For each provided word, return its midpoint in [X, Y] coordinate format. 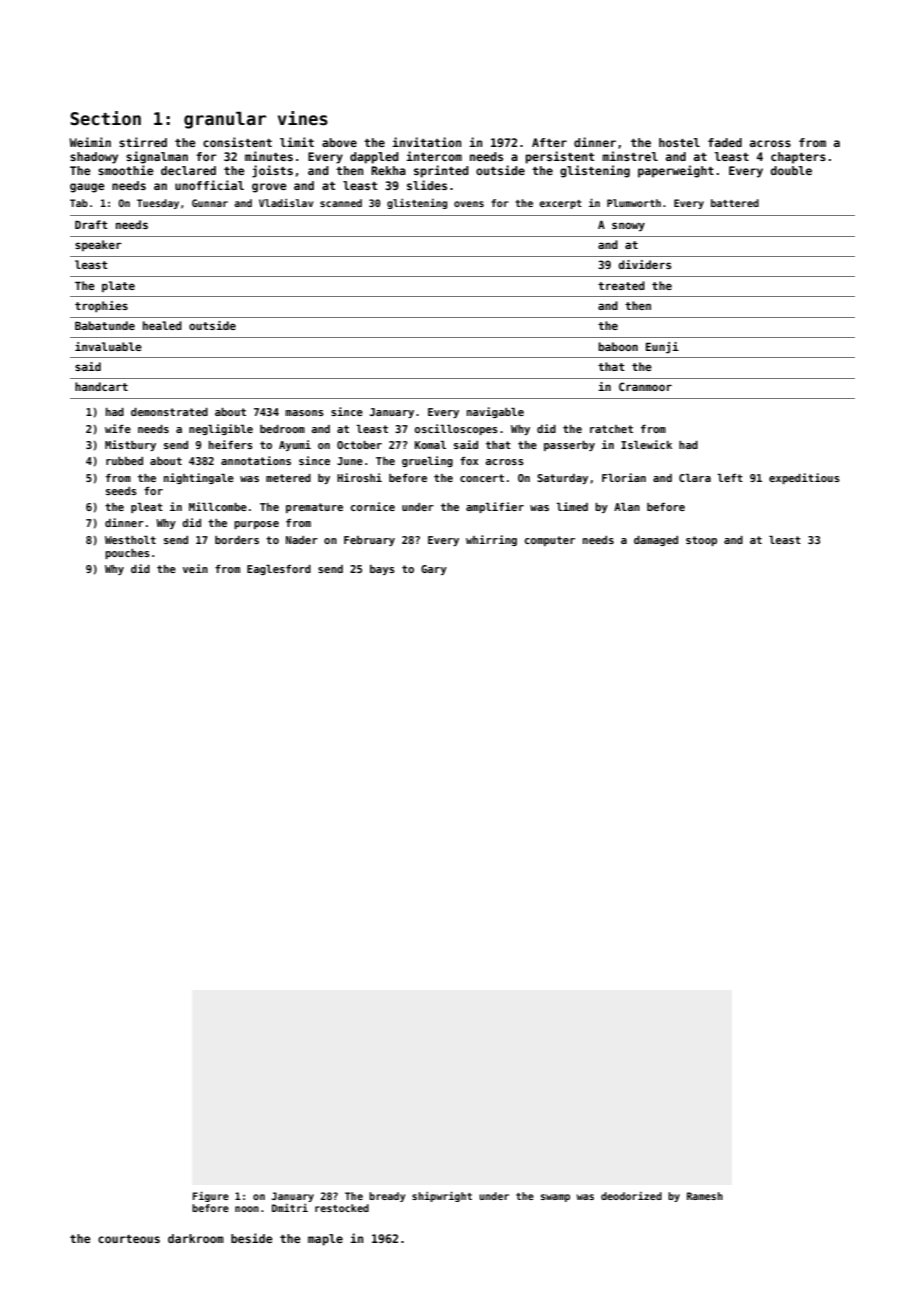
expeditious [804, 478]
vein [195, 568]
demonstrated [169, 412]
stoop [701, 541]
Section [105, 118]
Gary [434, 570]
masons [304, 413]
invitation [426, 142]
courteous [129, 1239]
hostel [679, 142]
